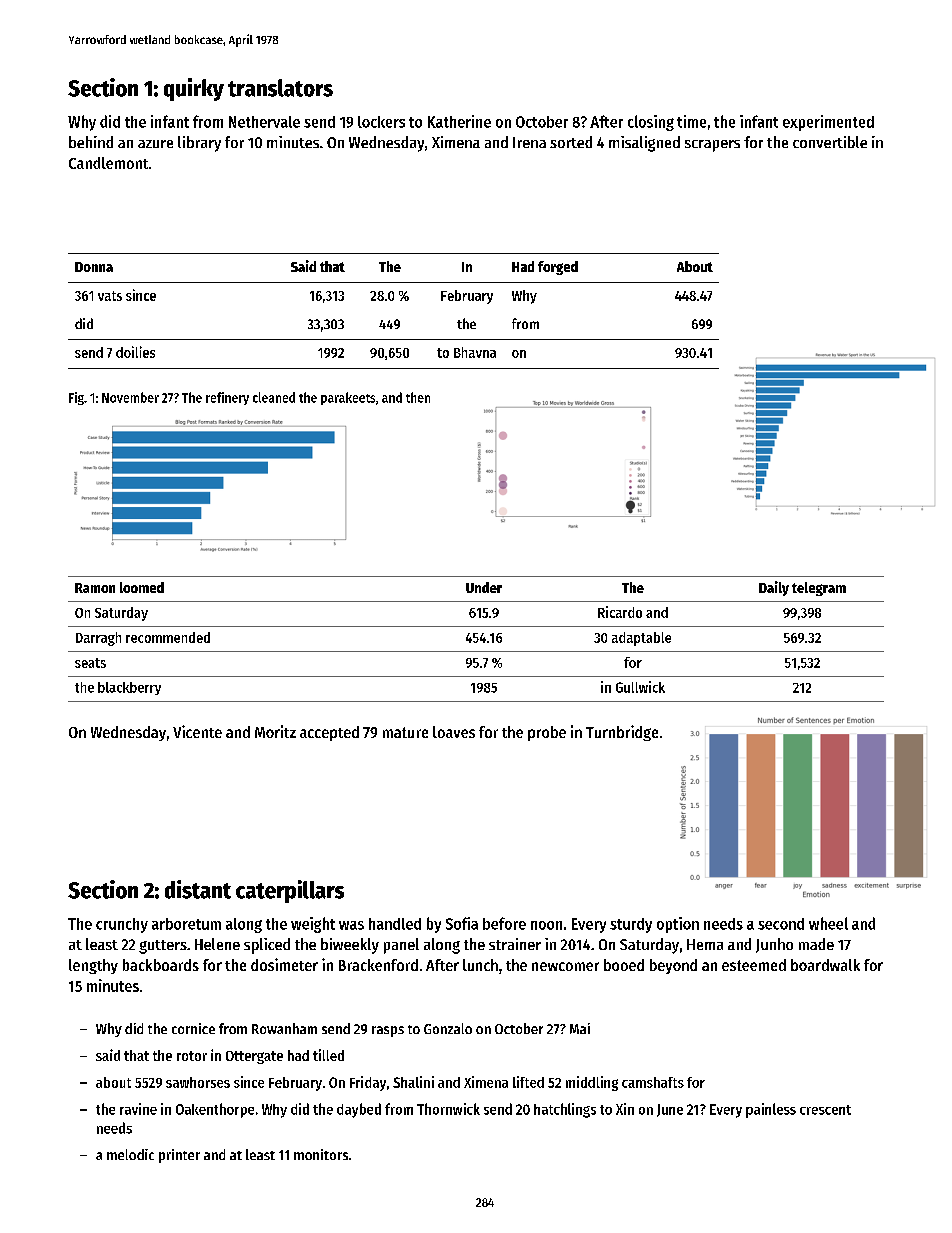  Describe the element at coordinates (828, 123) in the document. I see `experimented` at that location.
